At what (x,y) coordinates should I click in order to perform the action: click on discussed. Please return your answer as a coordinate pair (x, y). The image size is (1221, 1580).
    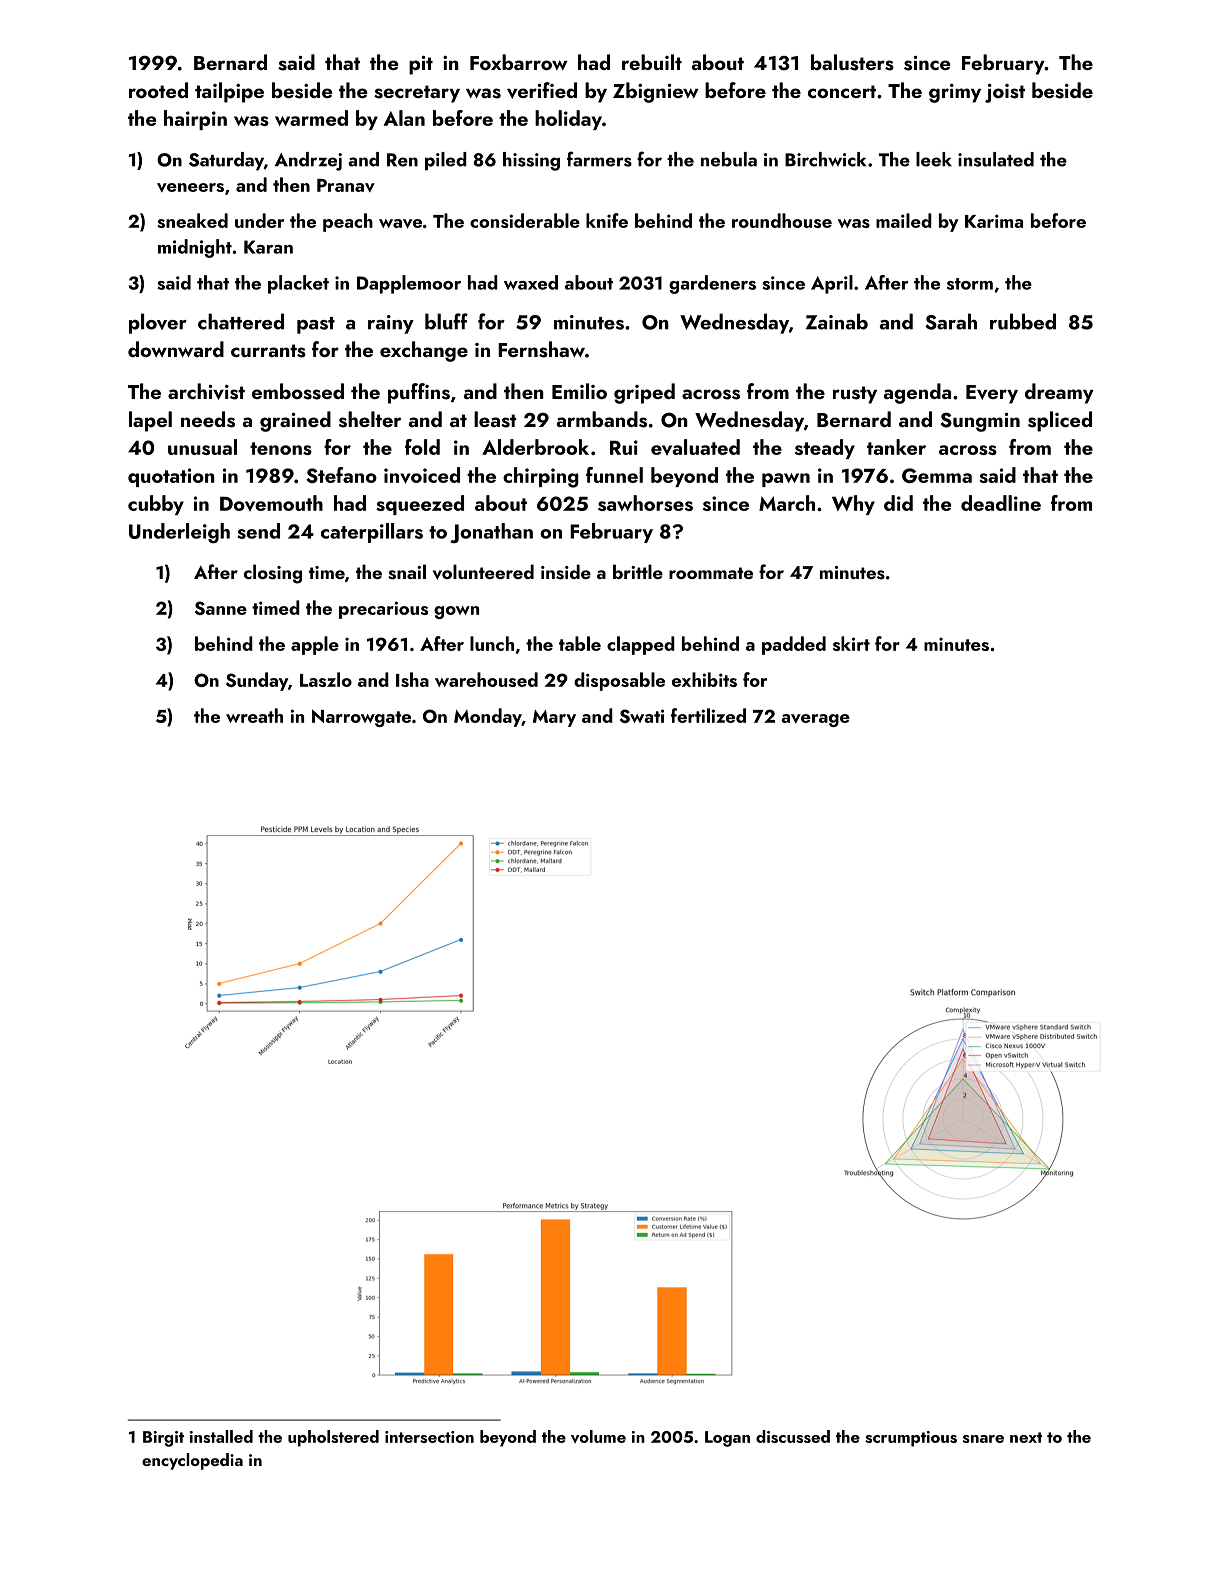
    Looking at the image, I should click on (793, 1436).
